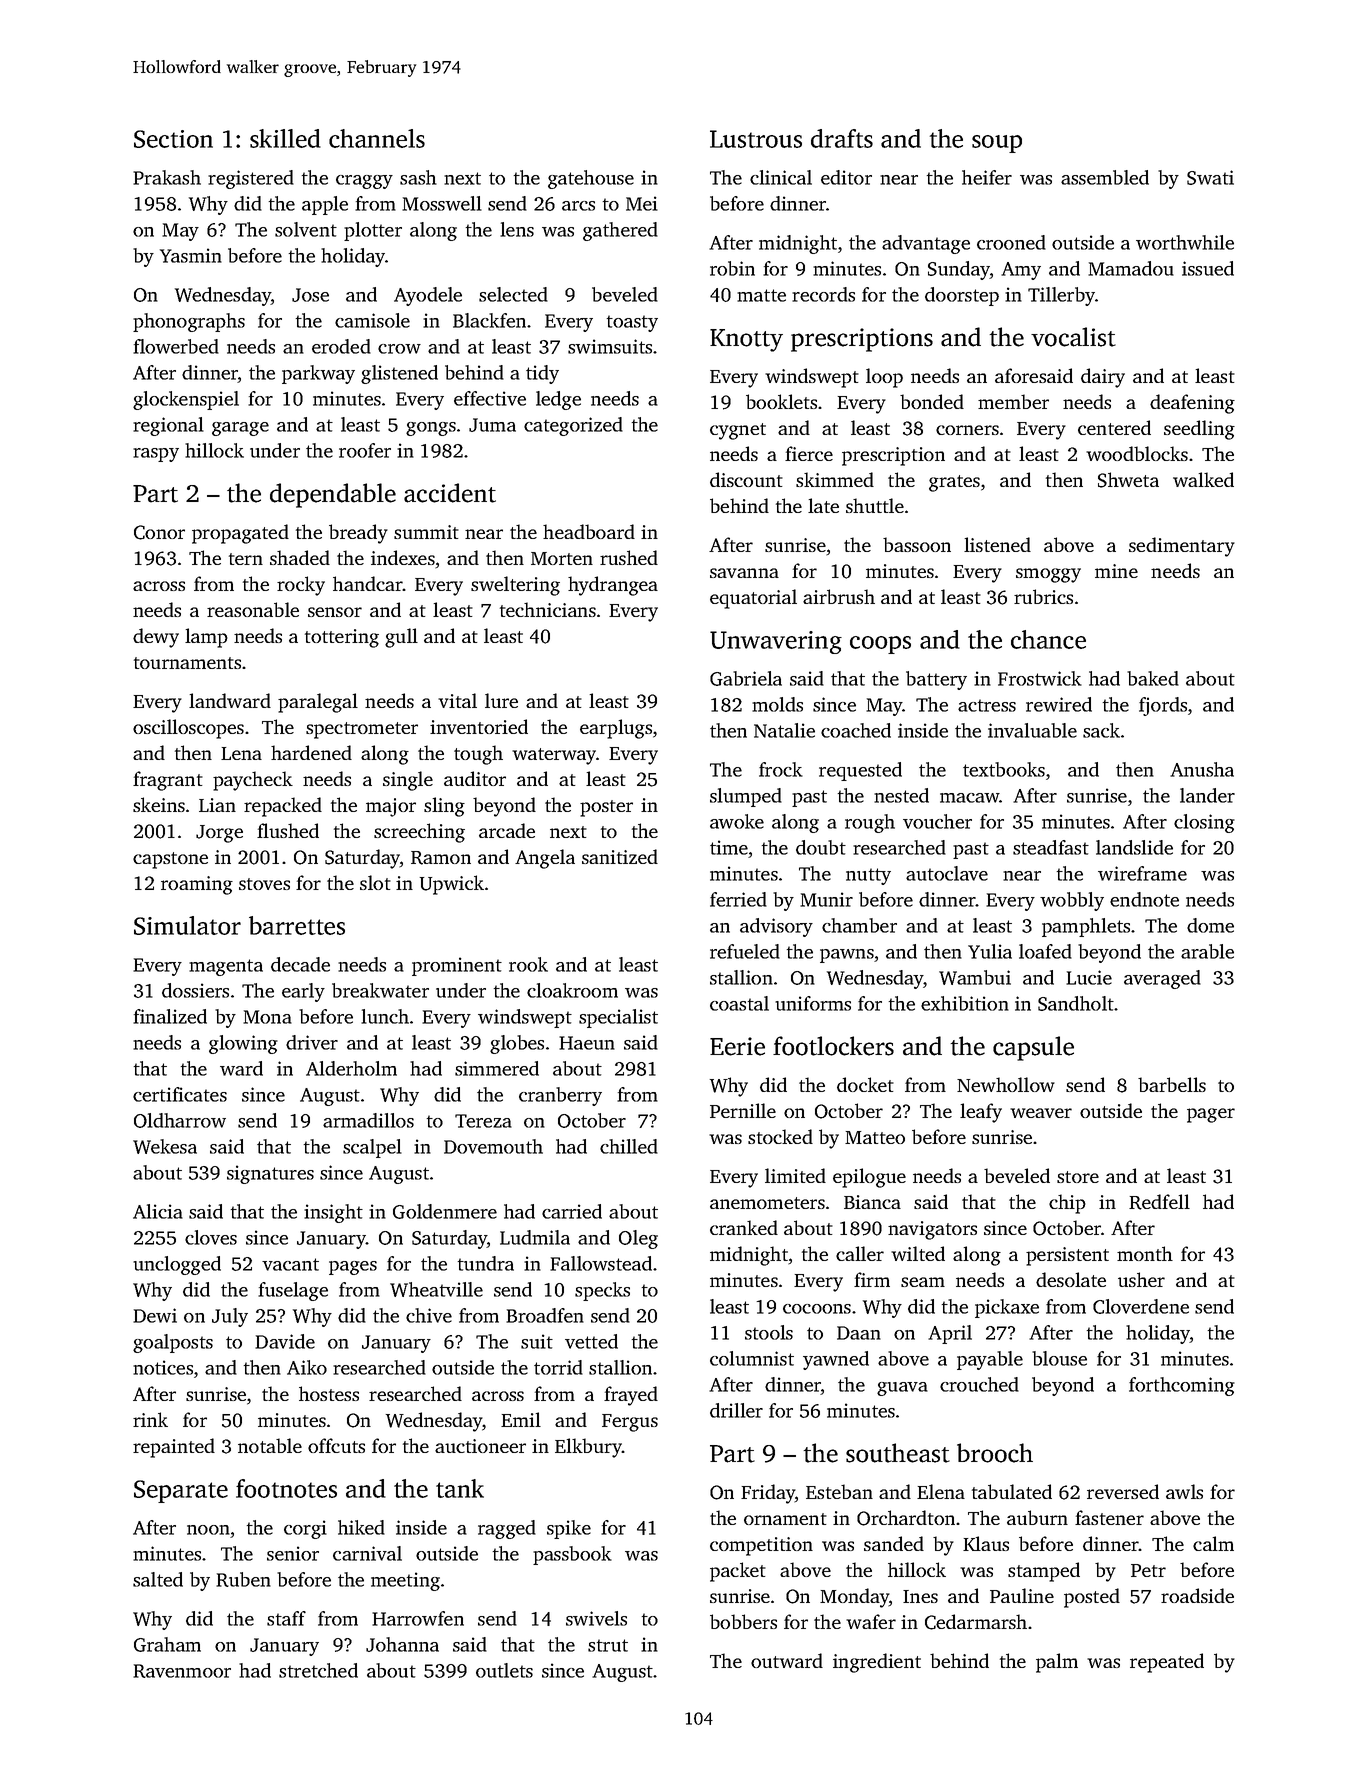 Image resolution: width=1368 pixels, height=1770 pixels. Describe the element at coordinates (318, 703) in the screenshot. I see `paralegal` at that location.
